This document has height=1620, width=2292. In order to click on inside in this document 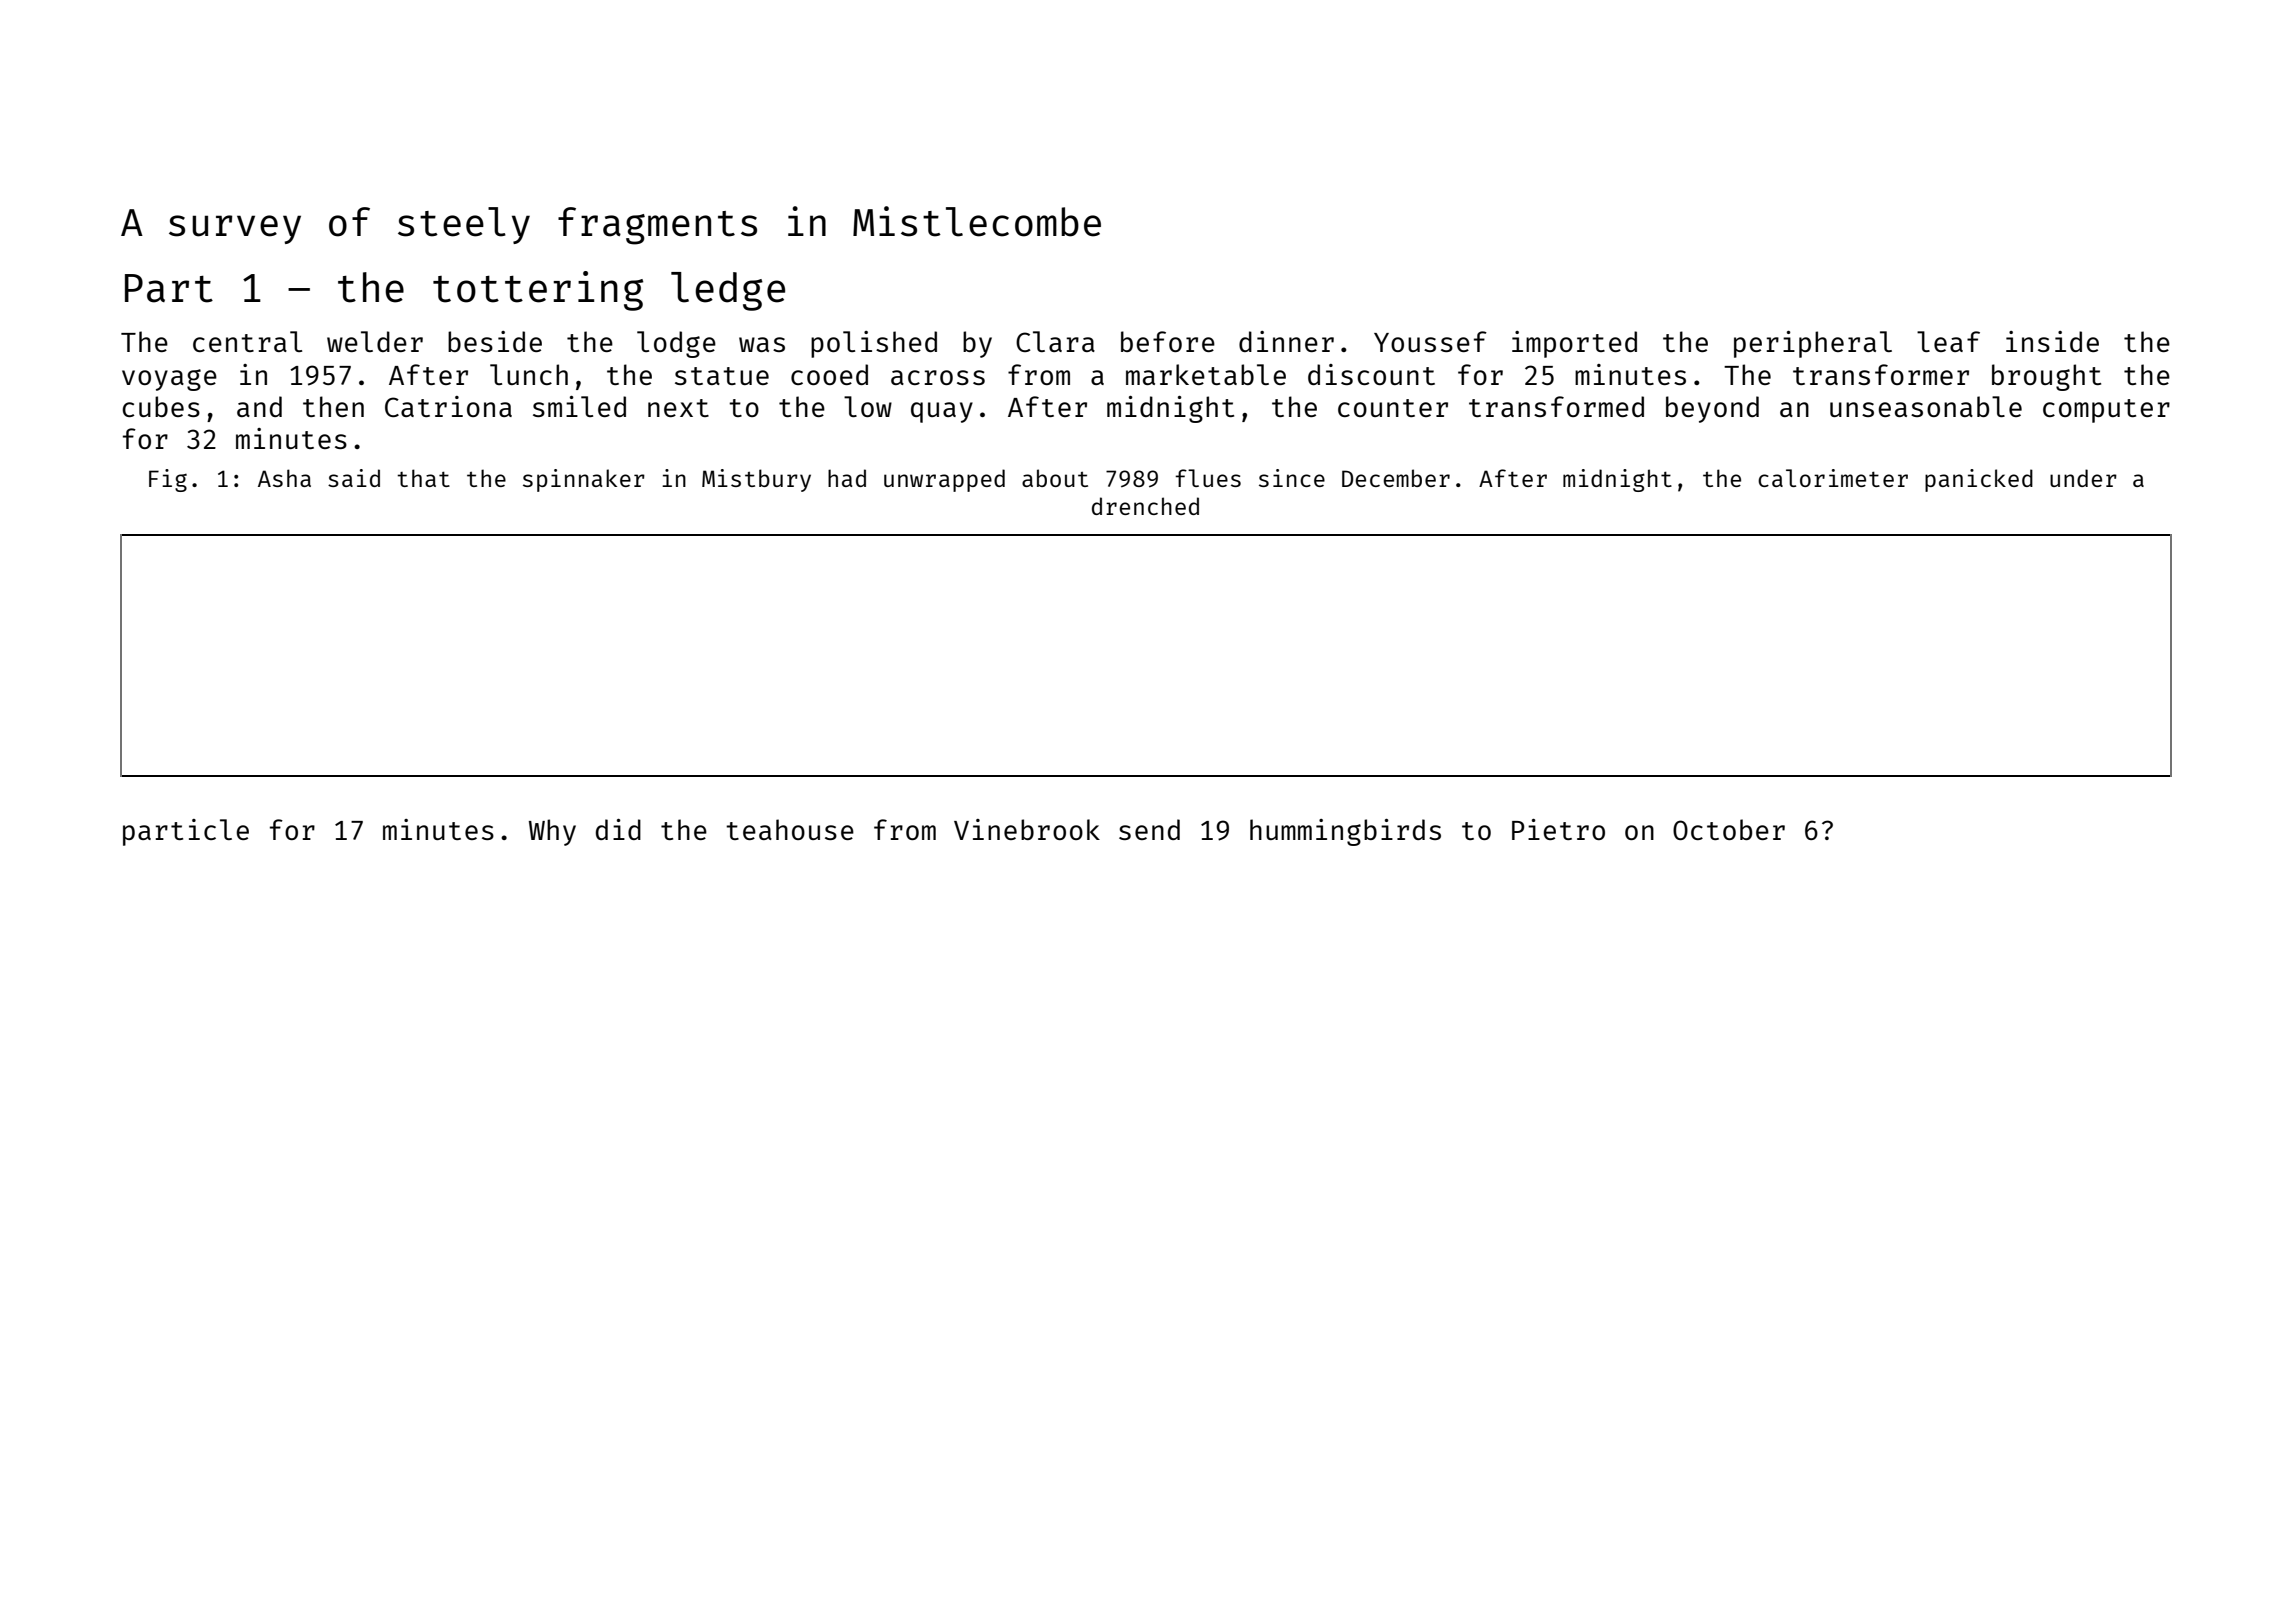, I will do `click(2052, 341)`.
